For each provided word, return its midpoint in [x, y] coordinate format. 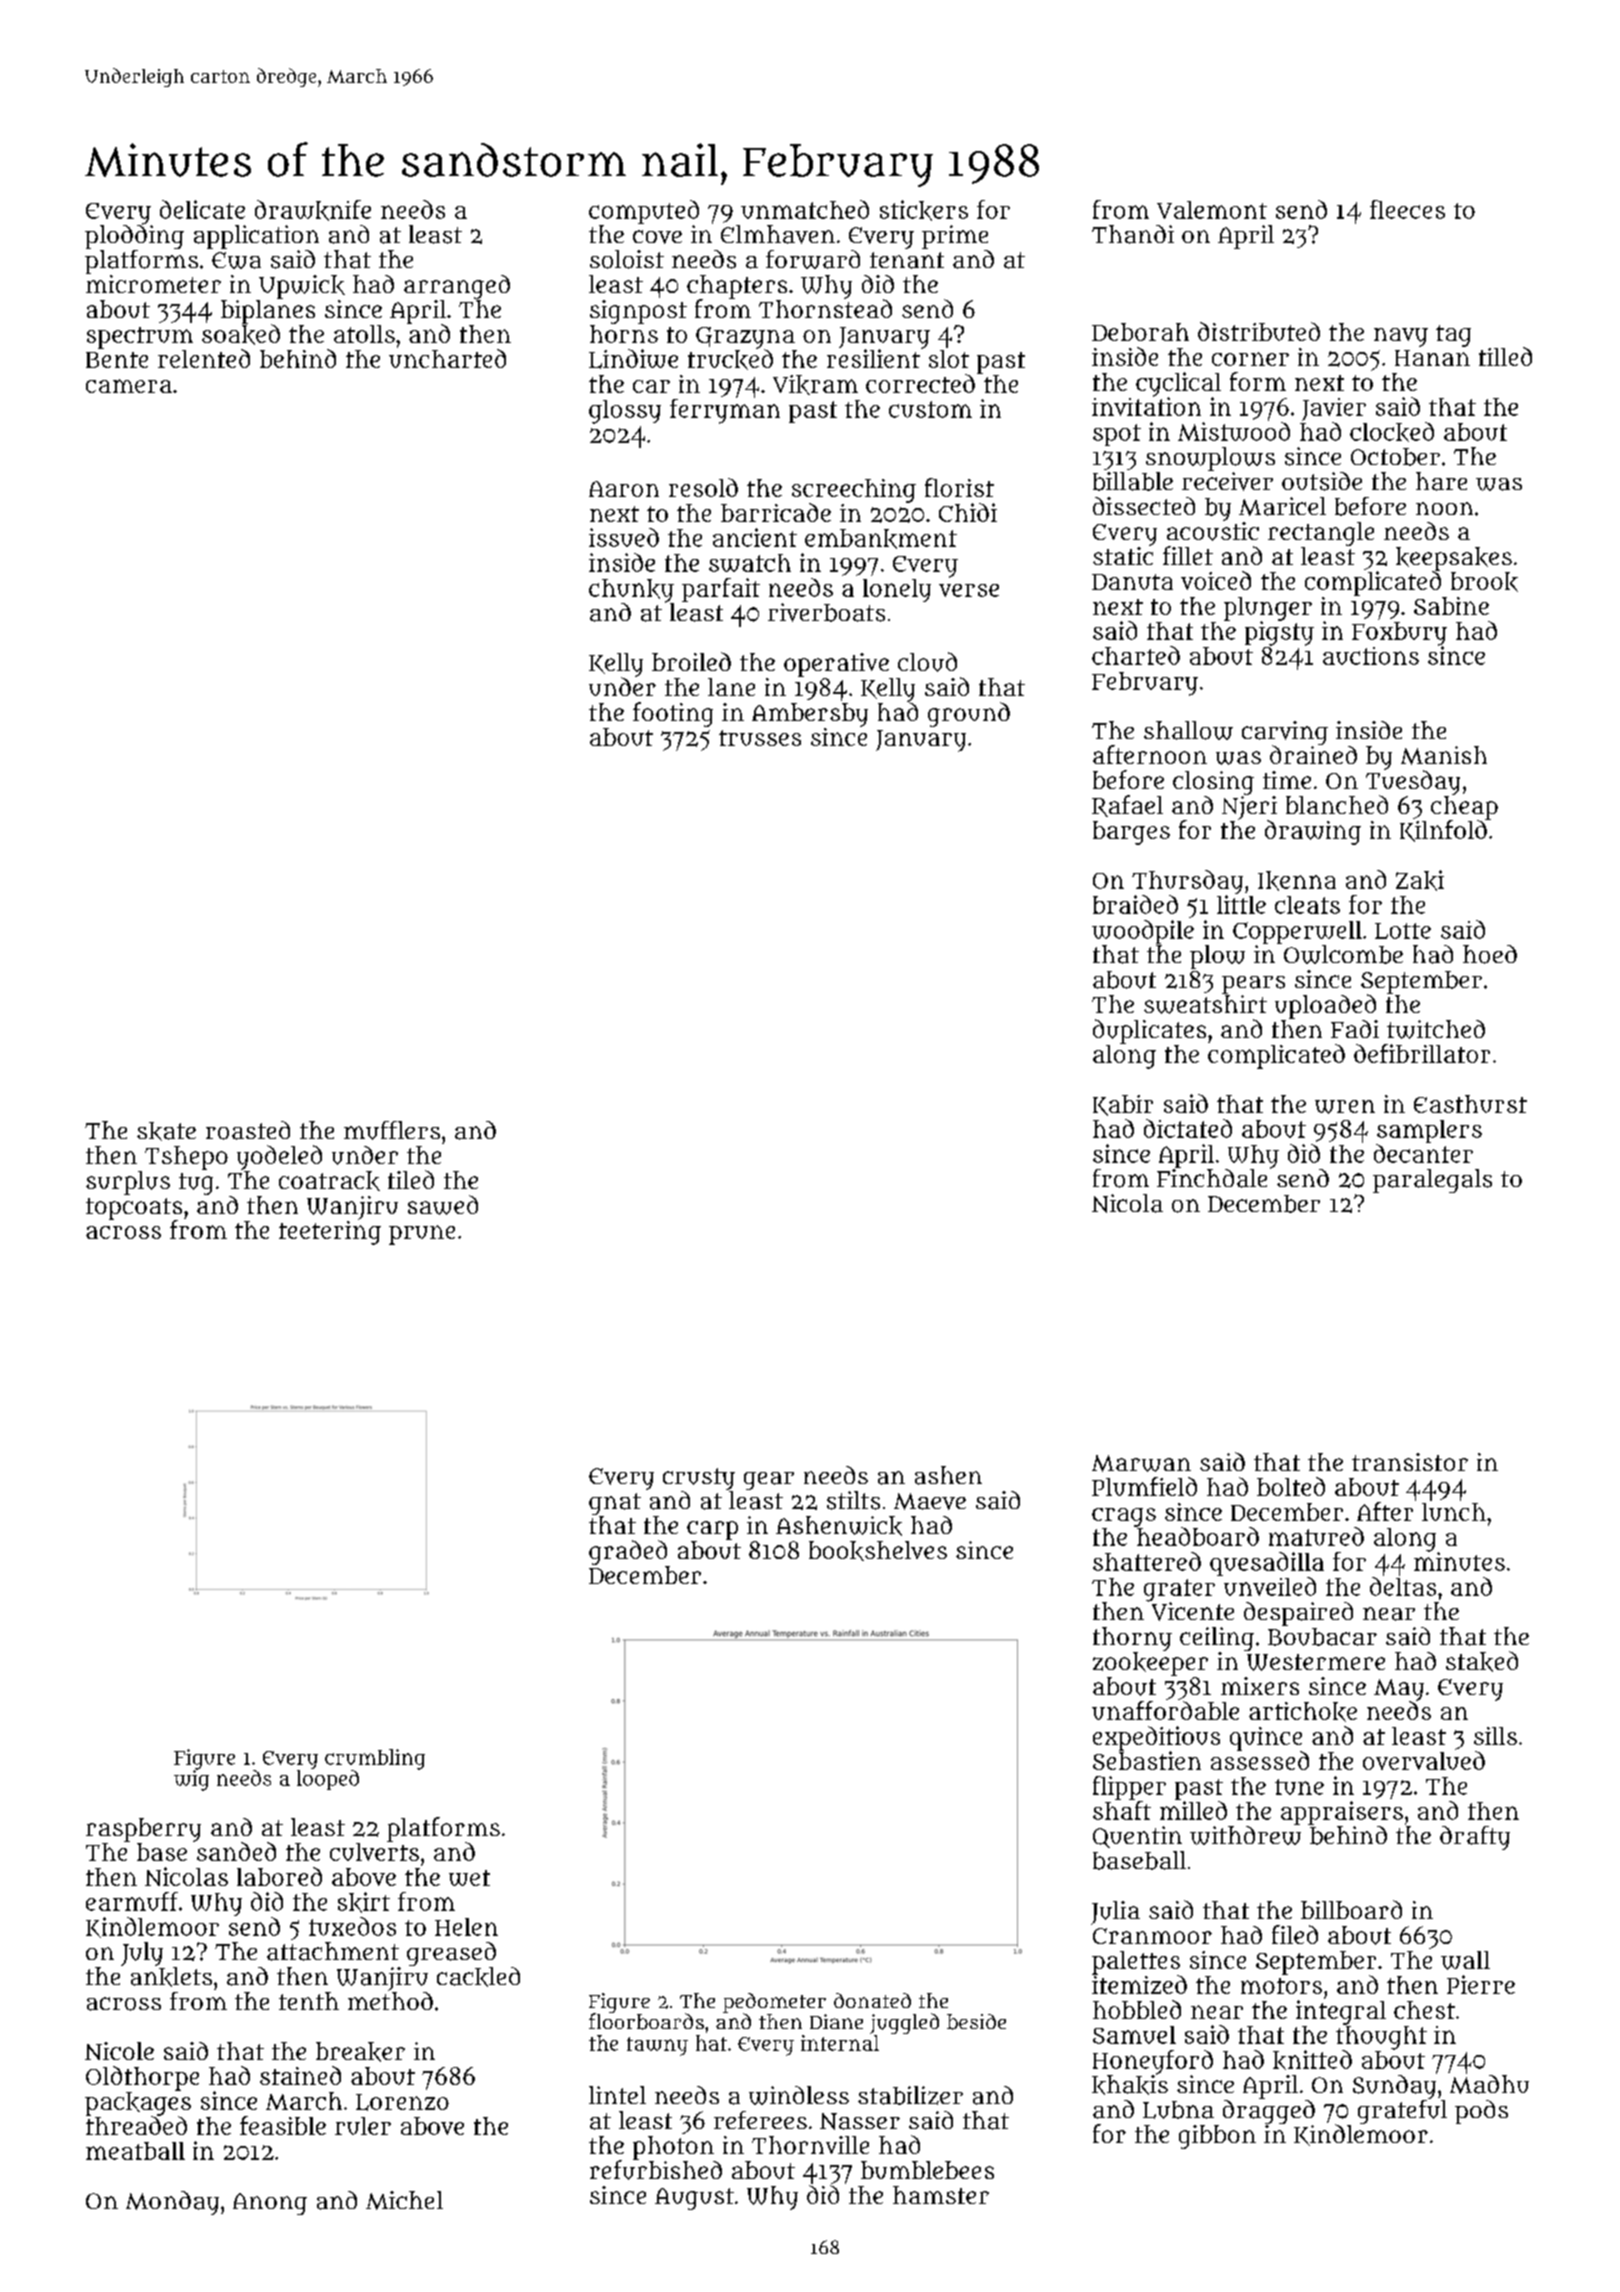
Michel [404, 2200]
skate [166, 1131]
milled [1193, 1810]
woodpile [1143, 932]
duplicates [1149, 1031]
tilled [1505, 356]
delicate [202, 209]
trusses [760, 738]
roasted [248, 1130]
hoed [1490, 954]
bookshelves [878, 1551]
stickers [924, 210]
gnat [615, 1504]
